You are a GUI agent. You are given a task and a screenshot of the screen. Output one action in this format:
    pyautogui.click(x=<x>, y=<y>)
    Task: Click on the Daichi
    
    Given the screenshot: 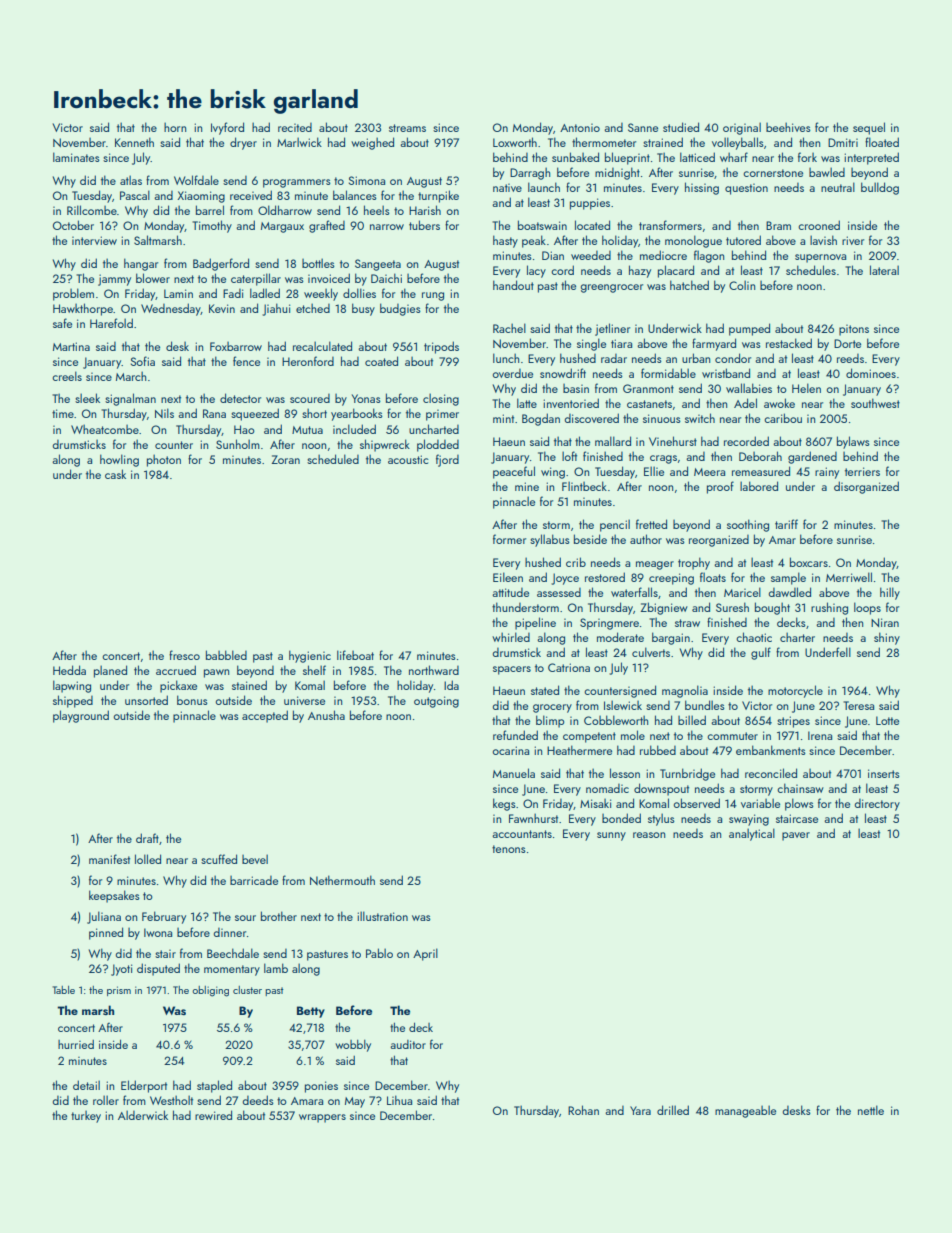 What is the action you would take?
    pyautogui.click(x=386, y=278)
